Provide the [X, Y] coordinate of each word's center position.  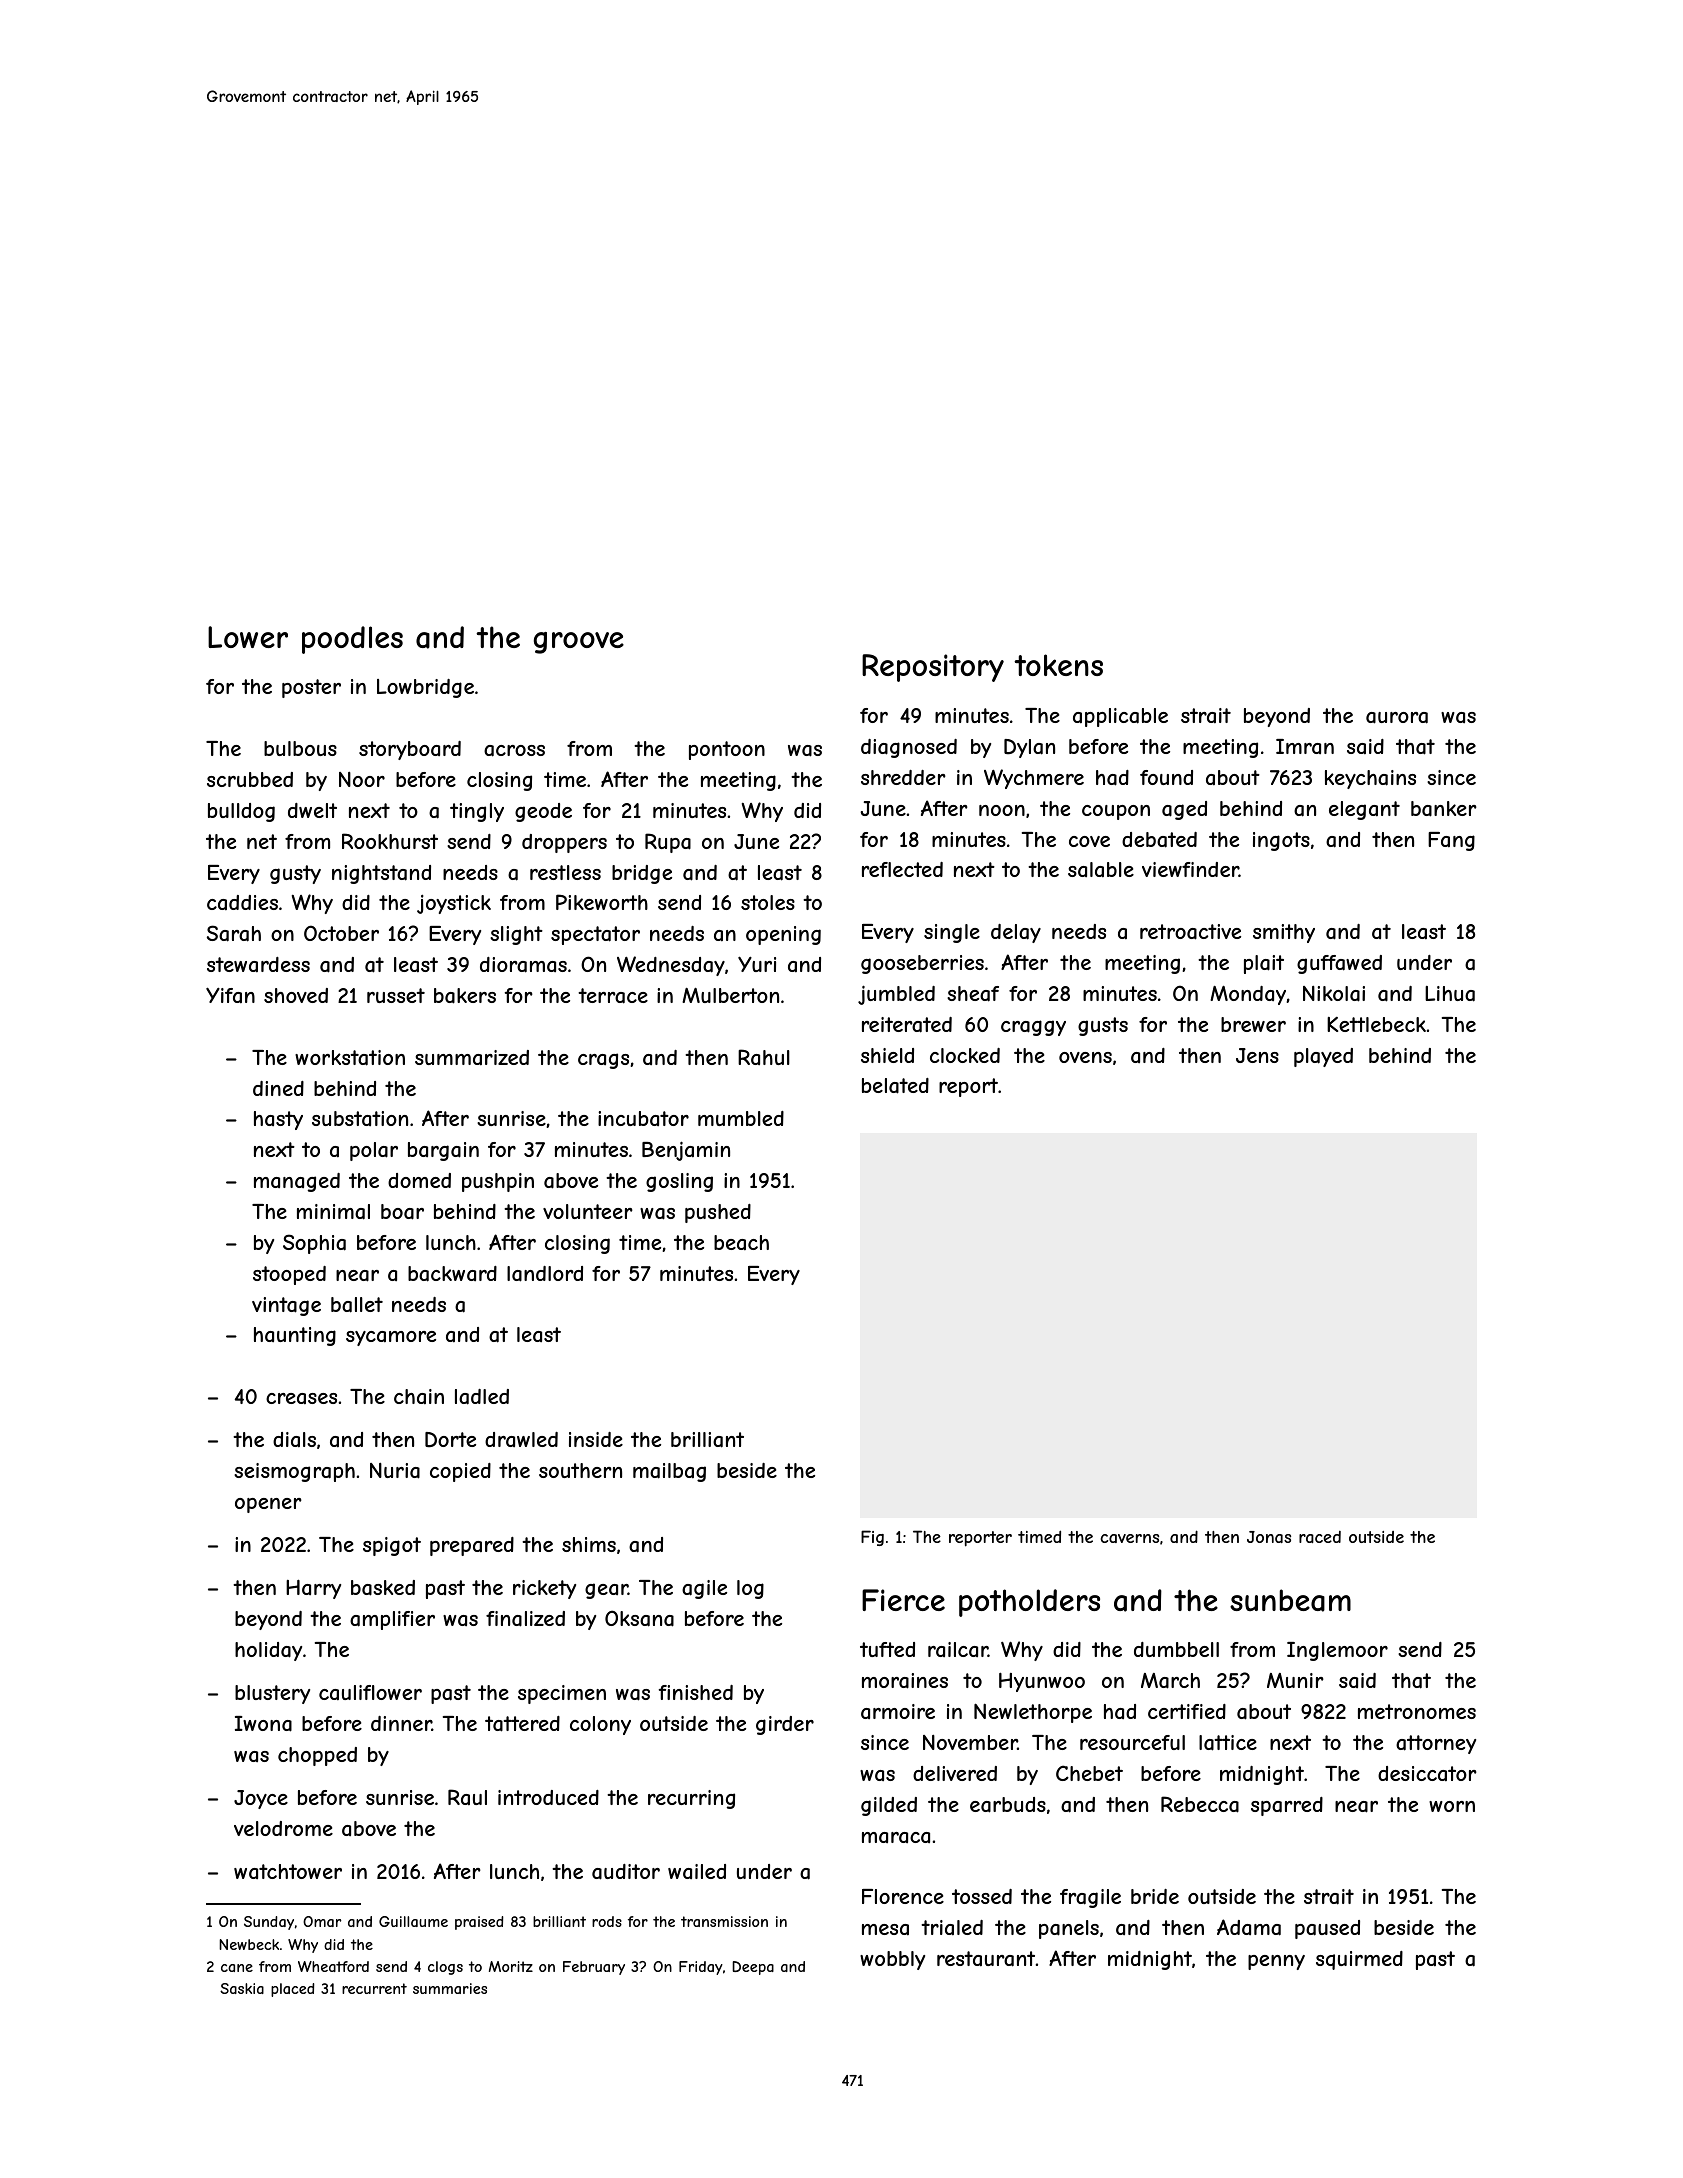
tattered [522, 1724]
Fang [1451, 841]
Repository [933, 668]
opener [268, 1505]
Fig [872, 1538]
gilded [889, 1806]
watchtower [288, 1871]
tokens [1058, 665]
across [514, 751]
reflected [902, 869]
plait [1264, 964]
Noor [362, 779]
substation [360, 1118]
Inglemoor [1337, 1651]
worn [1452, 1806]
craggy [1033, 1028]
